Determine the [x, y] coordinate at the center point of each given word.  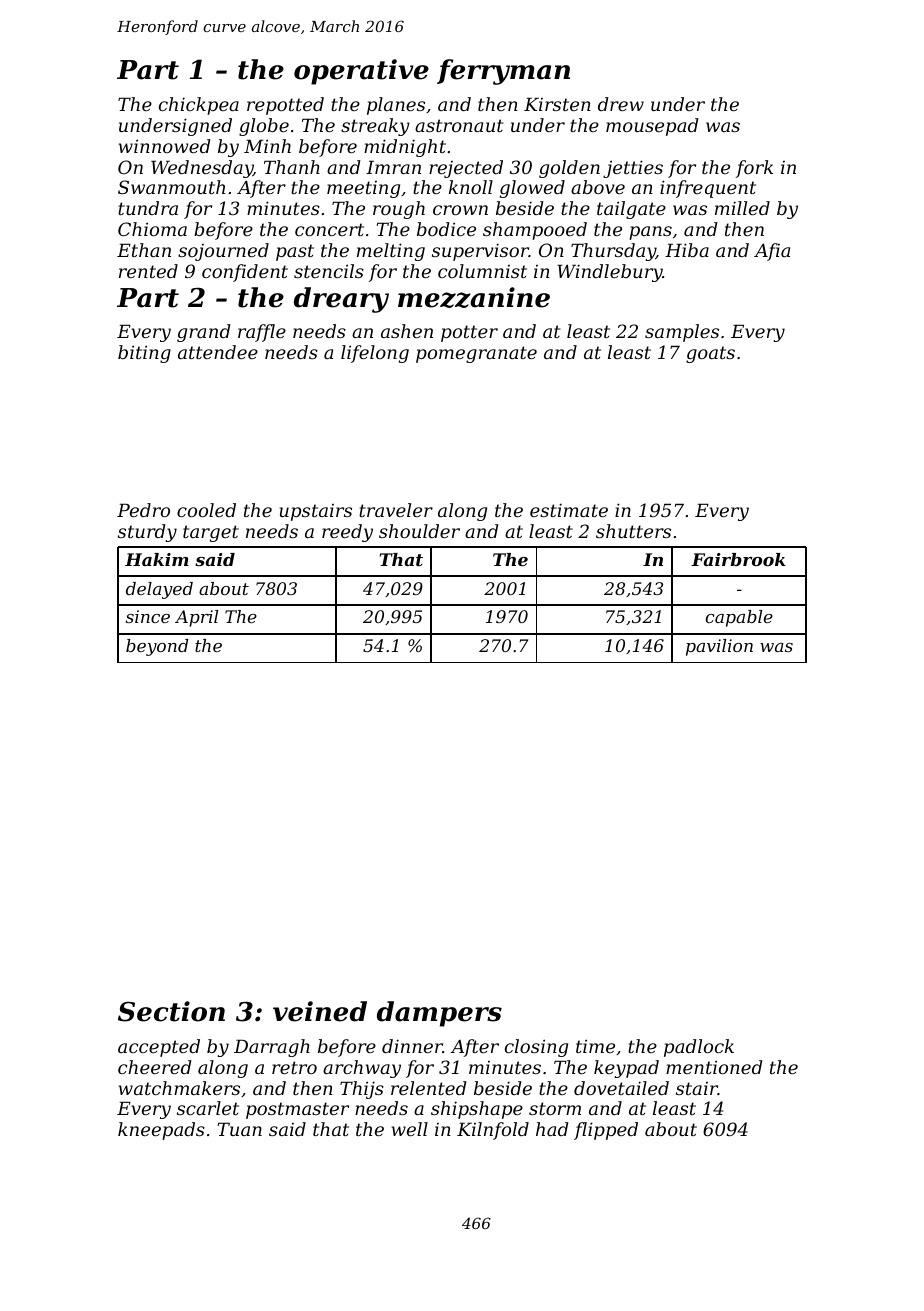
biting [144, 354]
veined [320, 1011]
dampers [439, 1014]
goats [710, 354]
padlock [699, 1048]
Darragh [272, 1048]
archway [362, 1069]
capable [739, 618]
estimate [569, 510]
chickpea [199, 106]
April [196, 618]
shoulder [419, 531]
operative [361, 72]
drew [621, 104]
